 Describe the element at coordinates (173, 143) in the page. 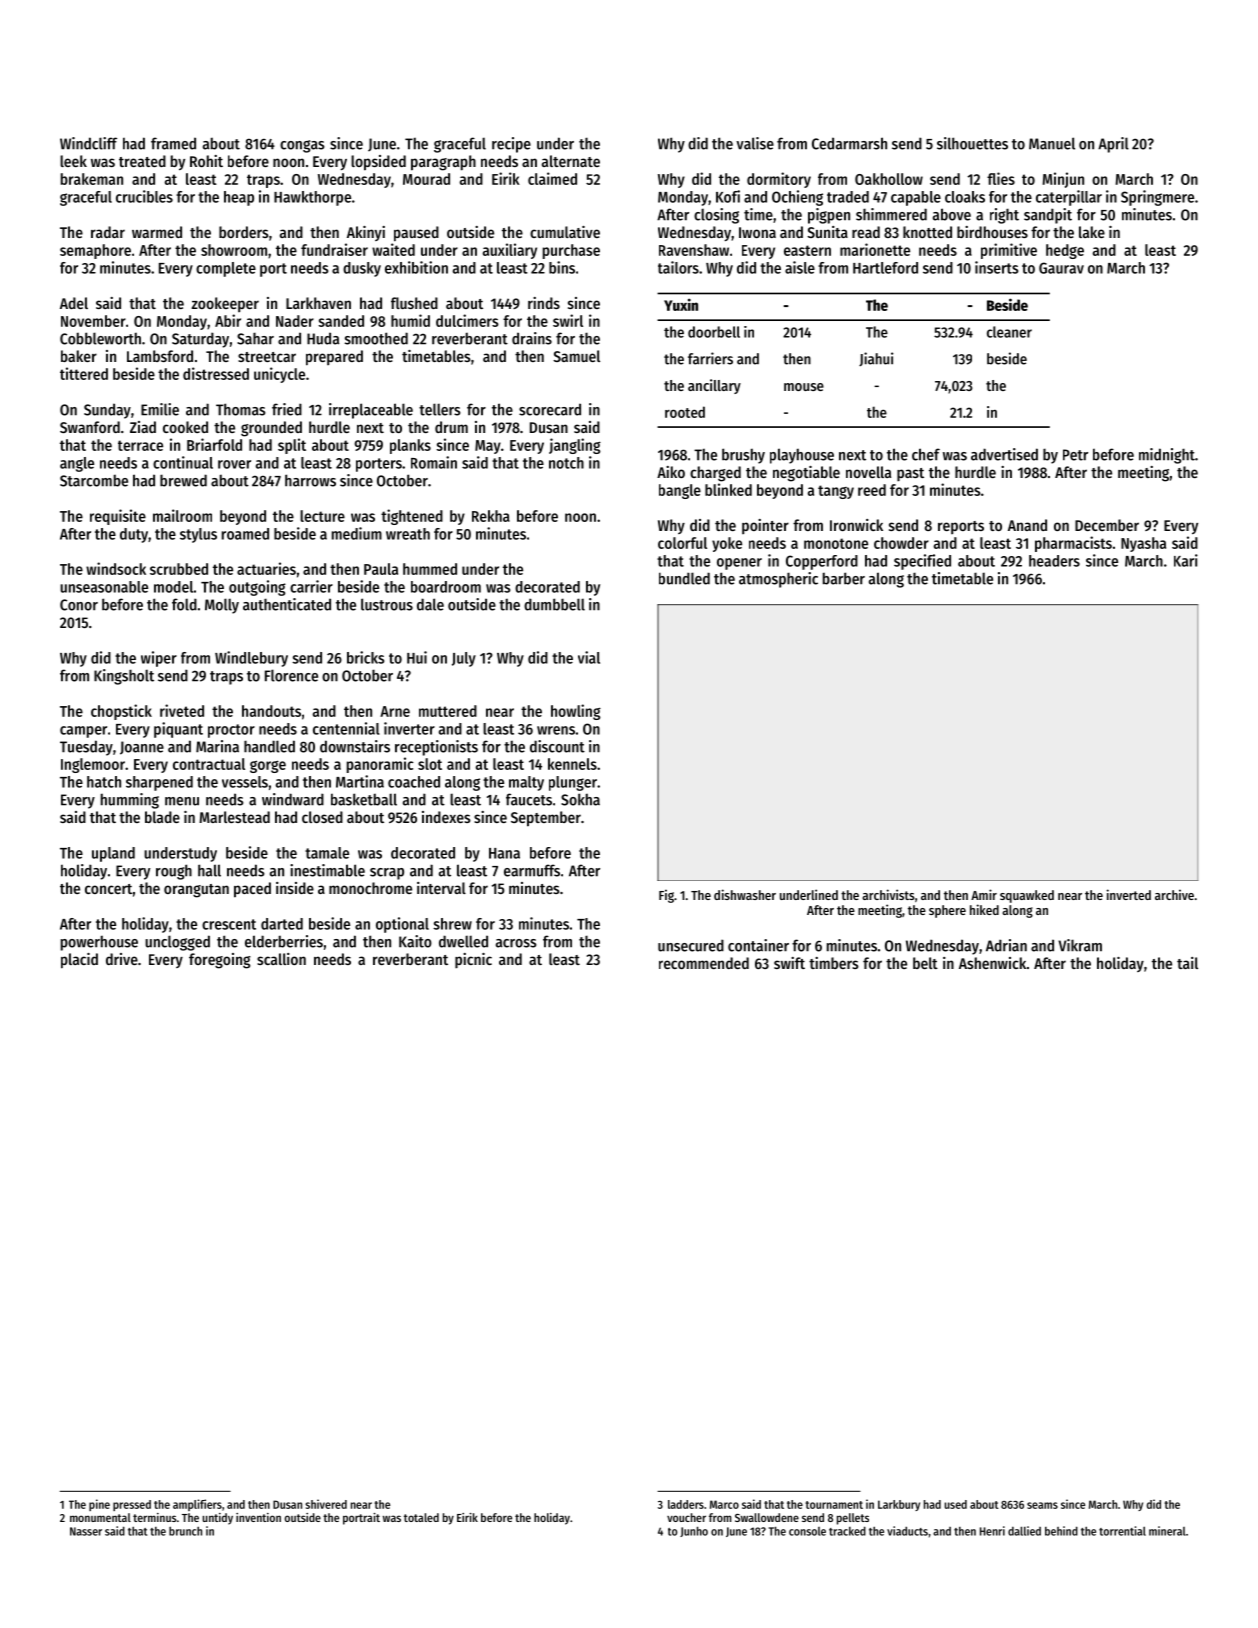

I see `framed` at that location.
